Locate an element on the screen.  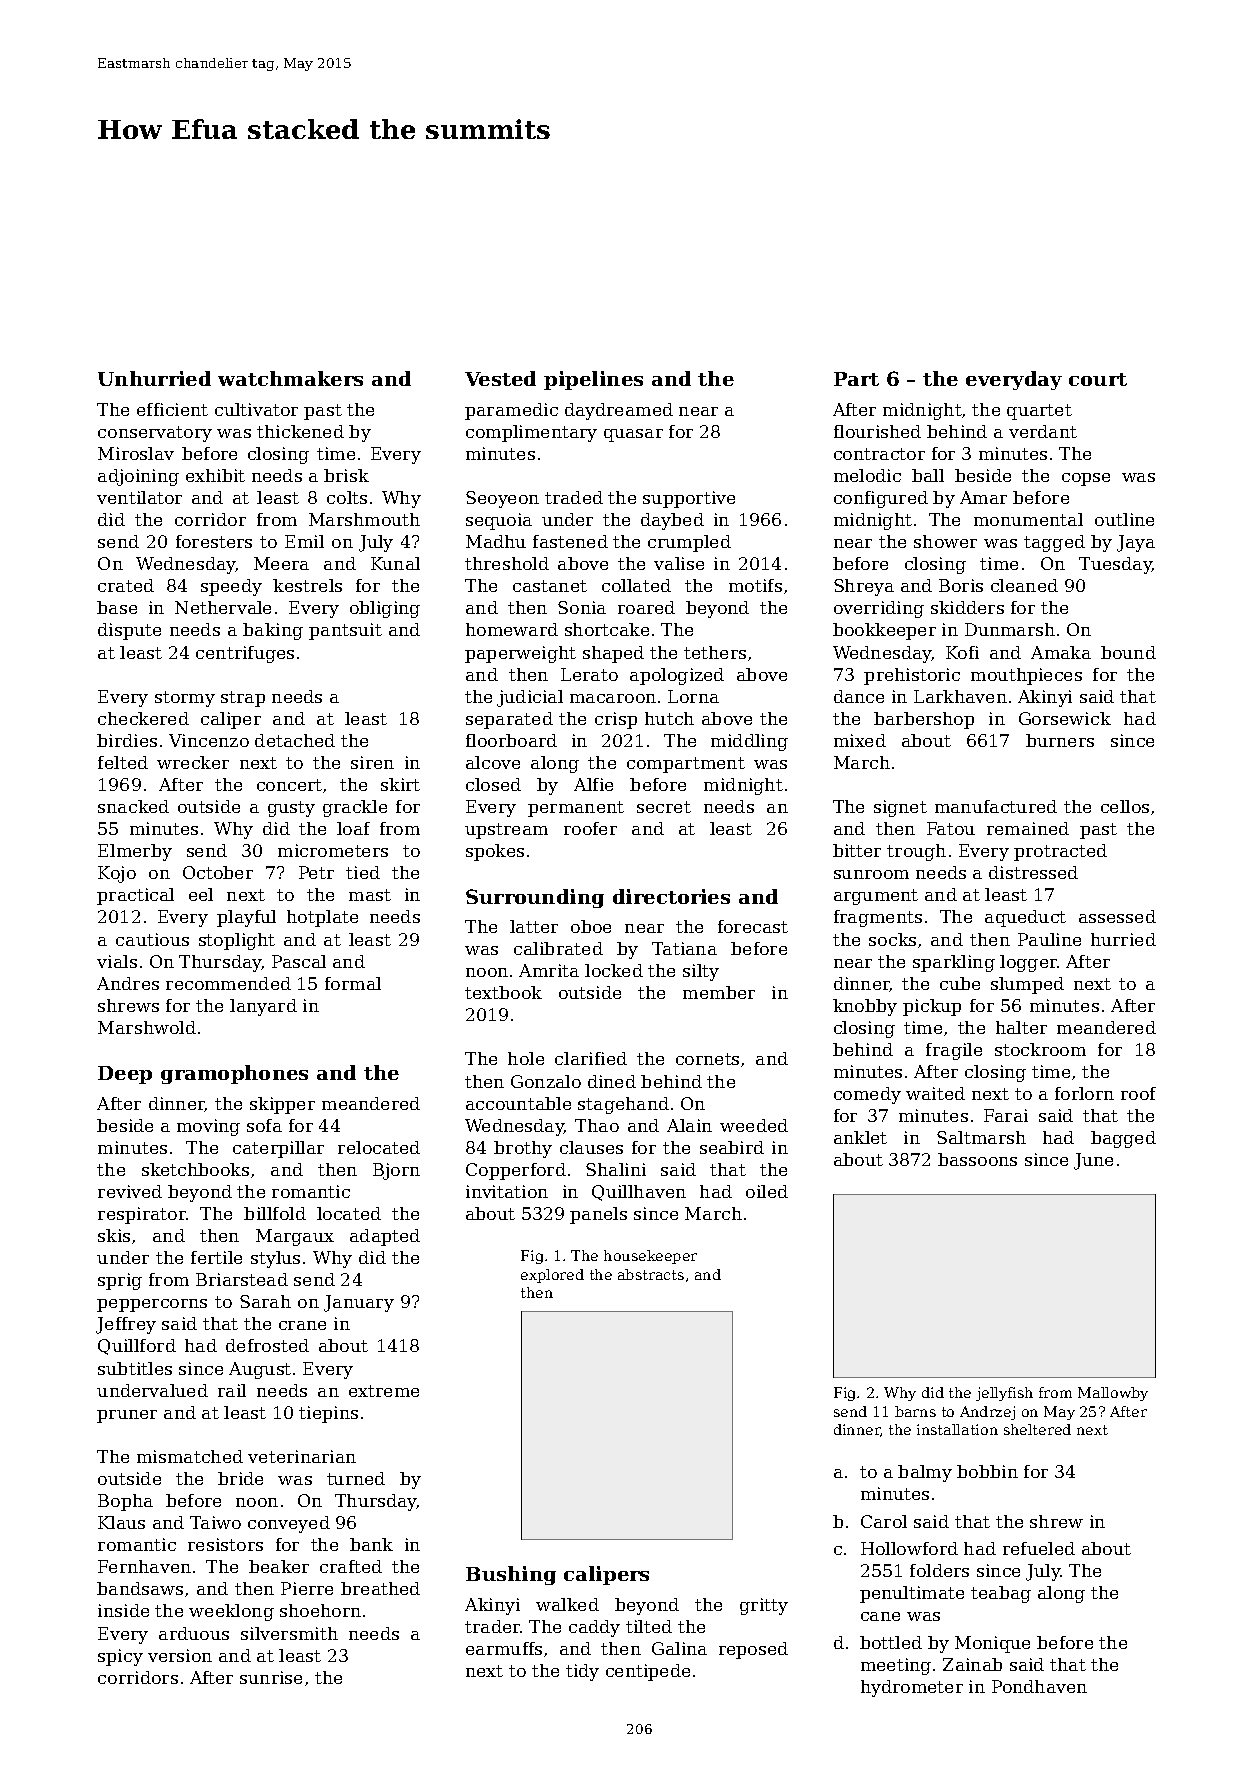
mismatched is located at coordinates (190, 1456).
